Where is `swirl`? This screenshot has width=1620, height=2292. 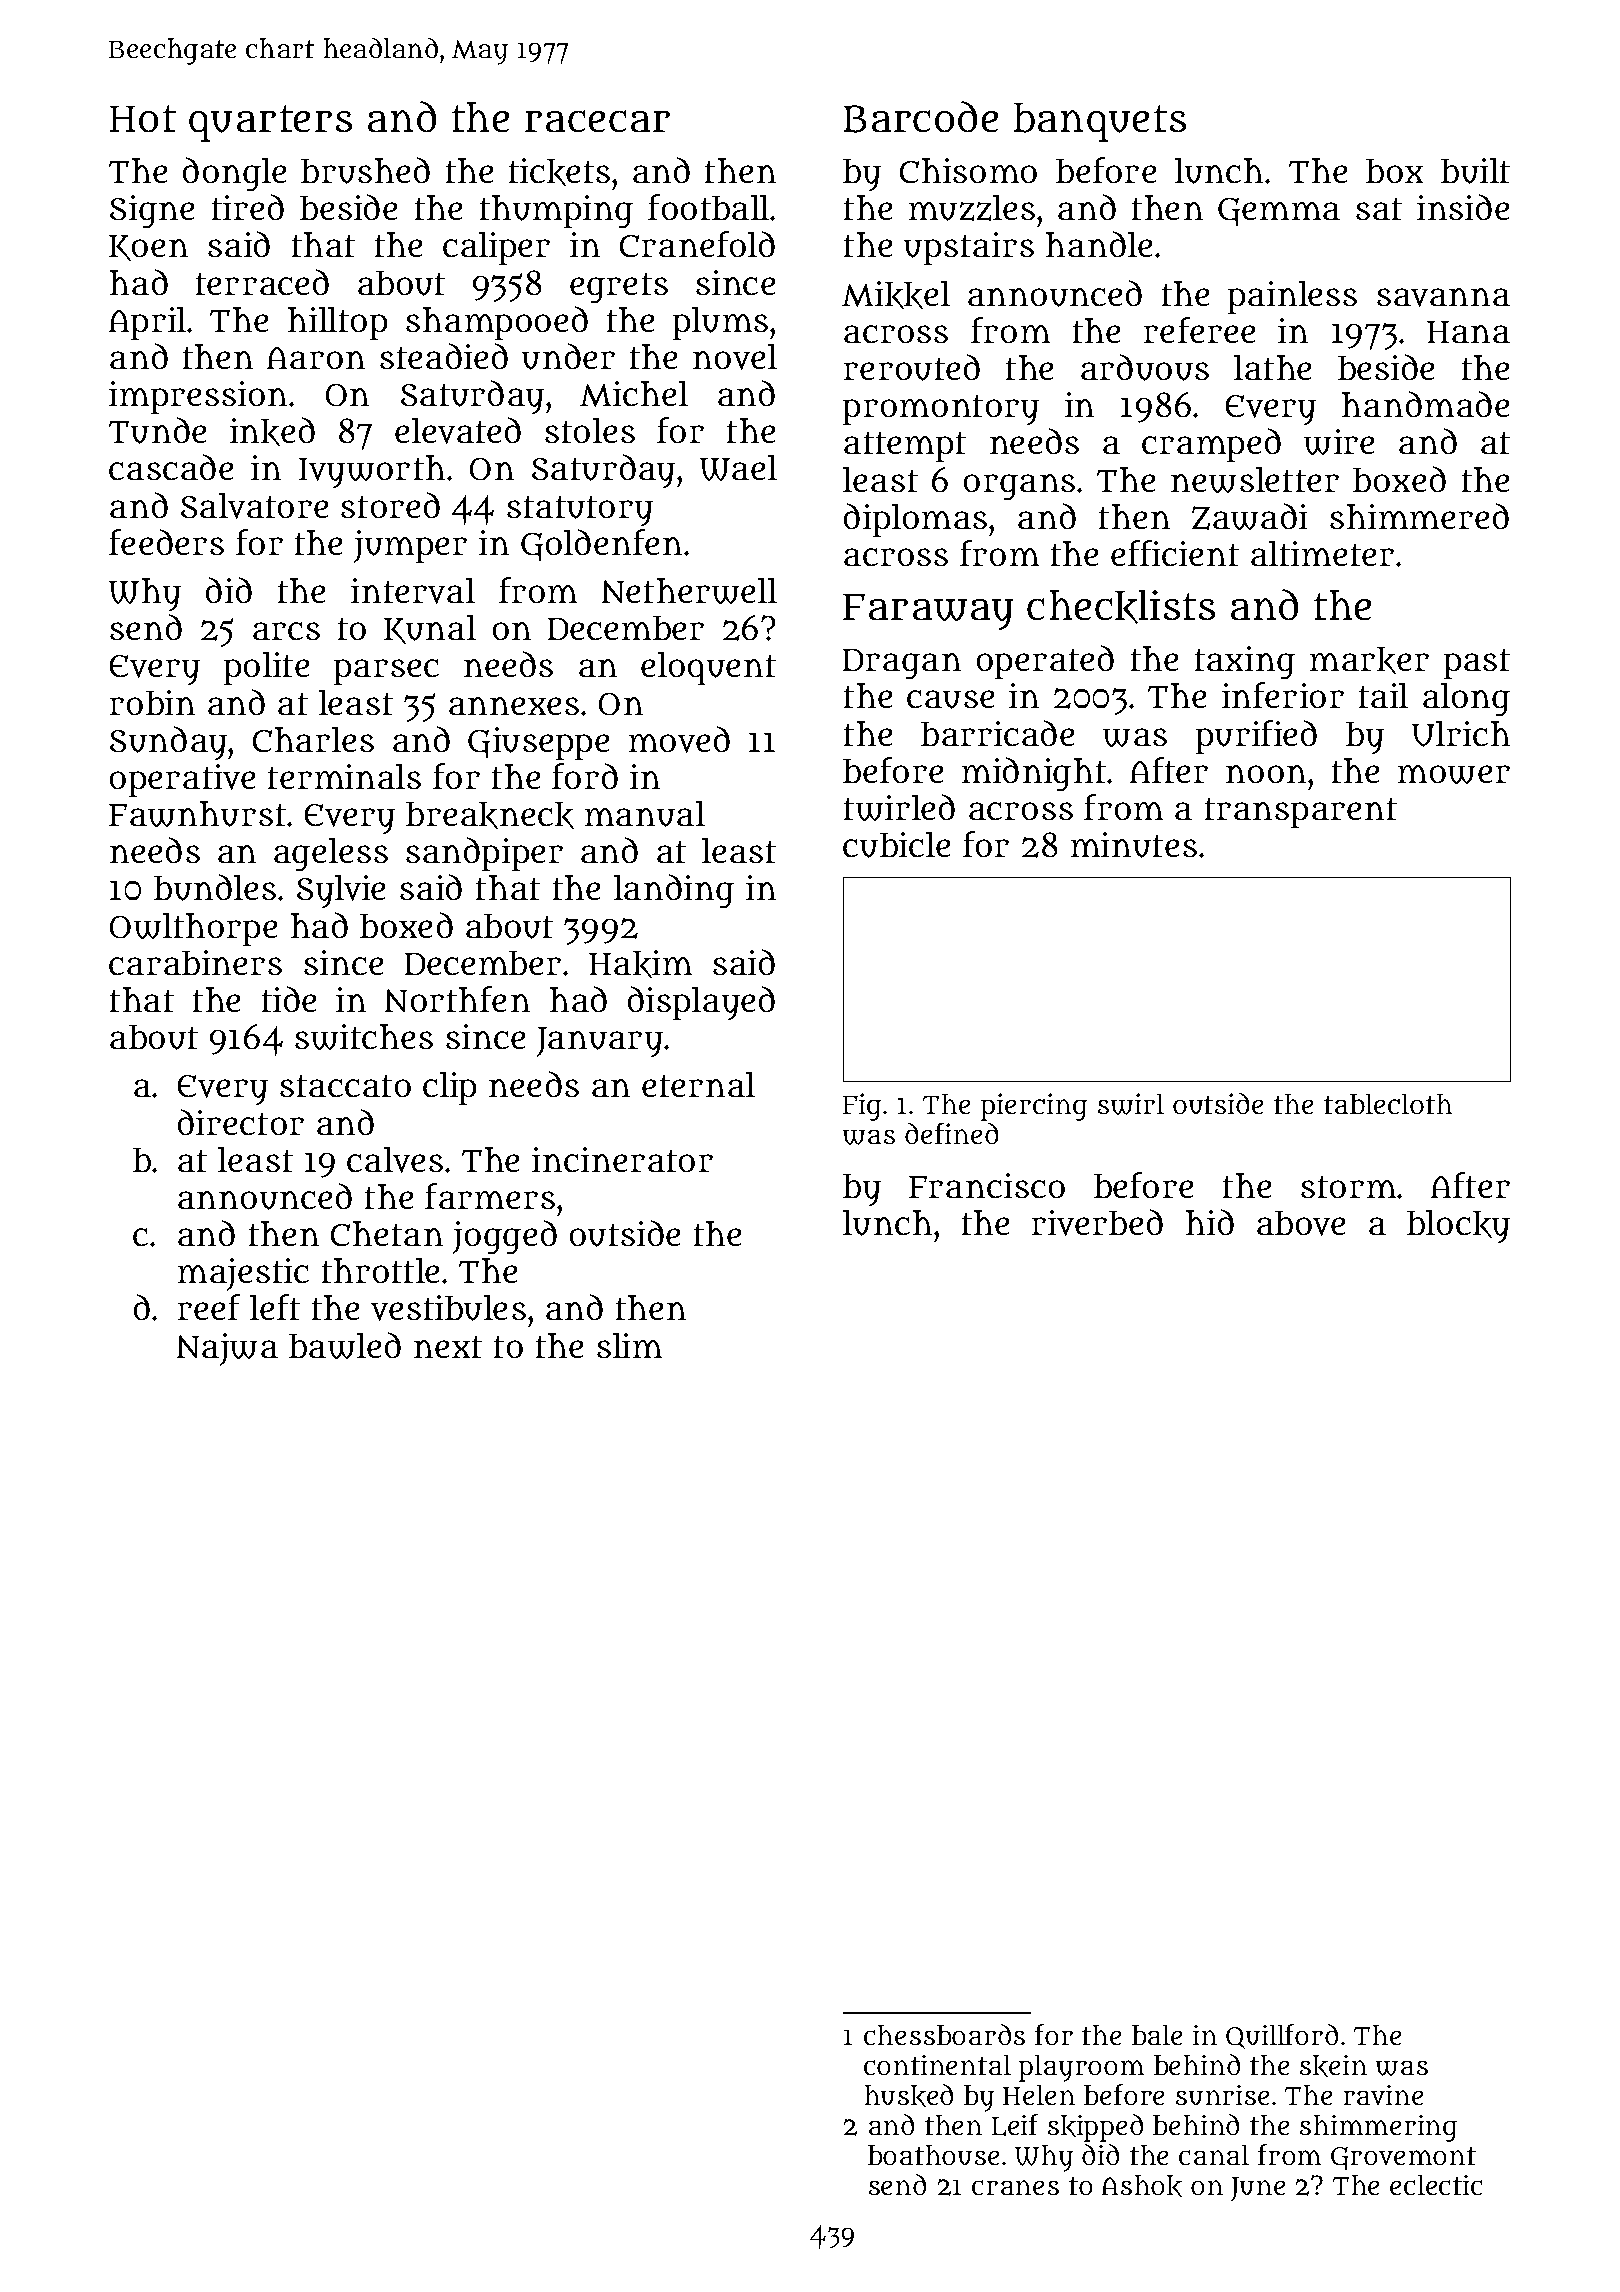
swirl is located at coordinates (1131, 1104).
